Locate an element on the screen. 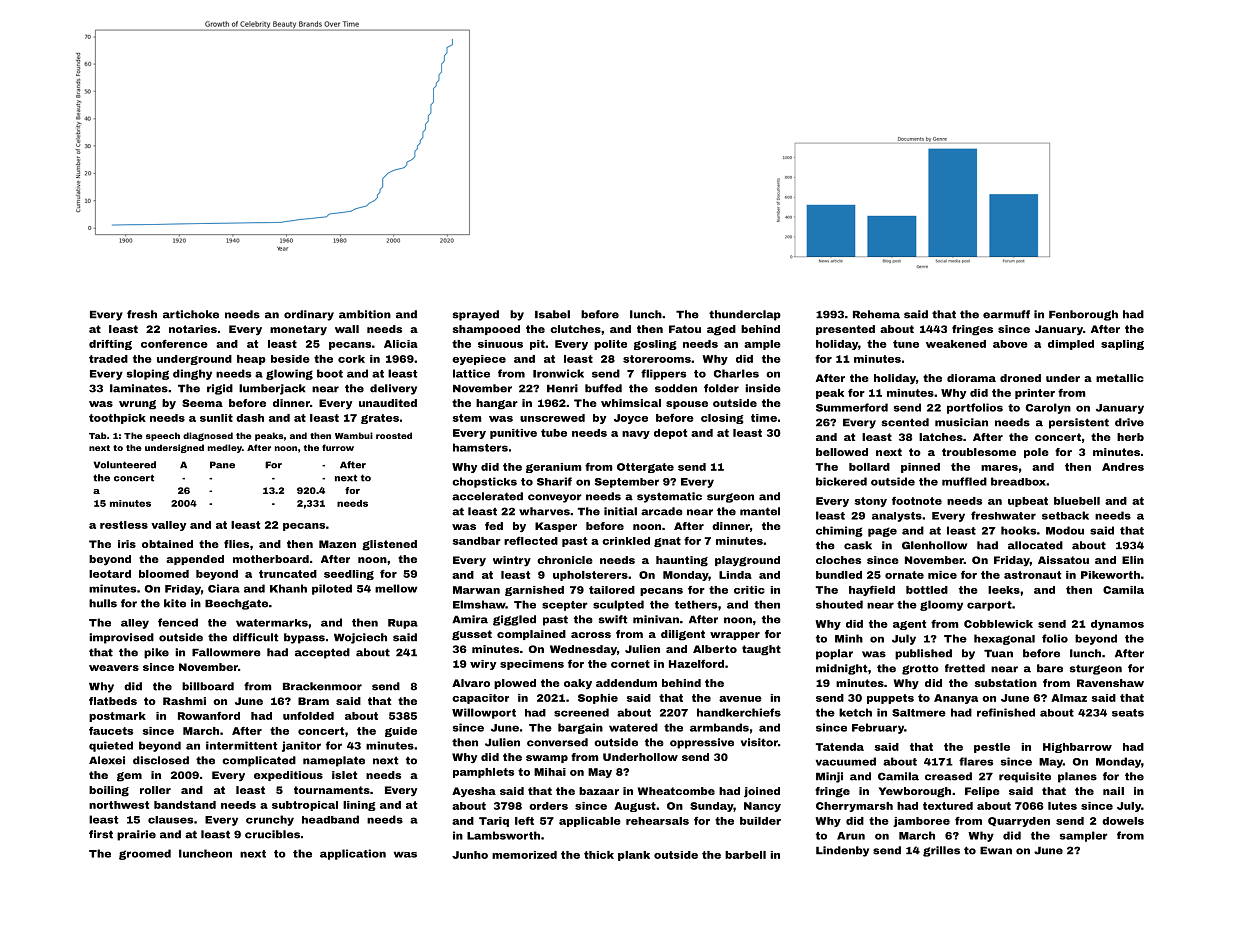  artichoke is located at coordinates (191, 314).
